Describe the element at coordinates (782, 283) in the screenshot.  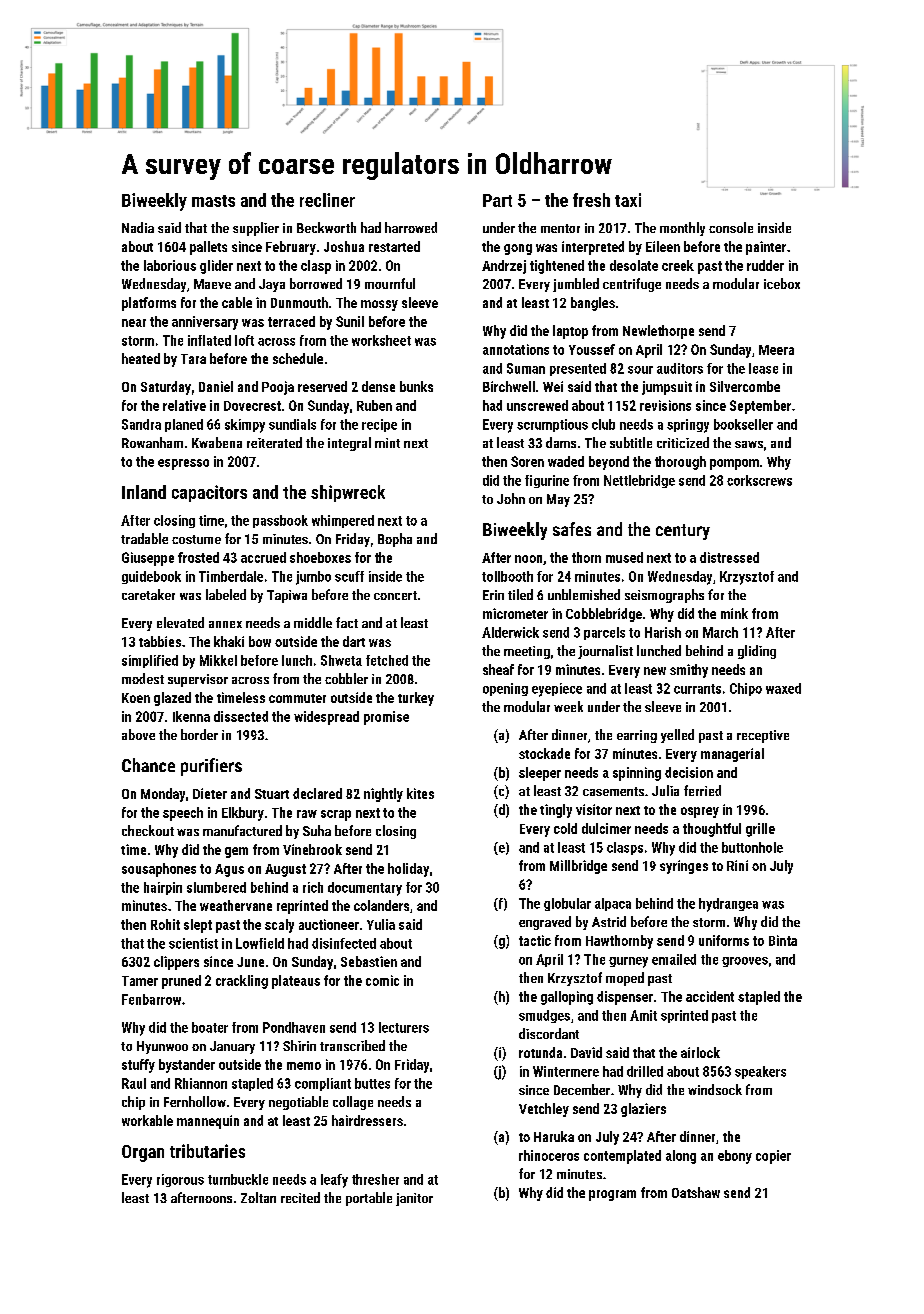
I see `icebox` at that location.
